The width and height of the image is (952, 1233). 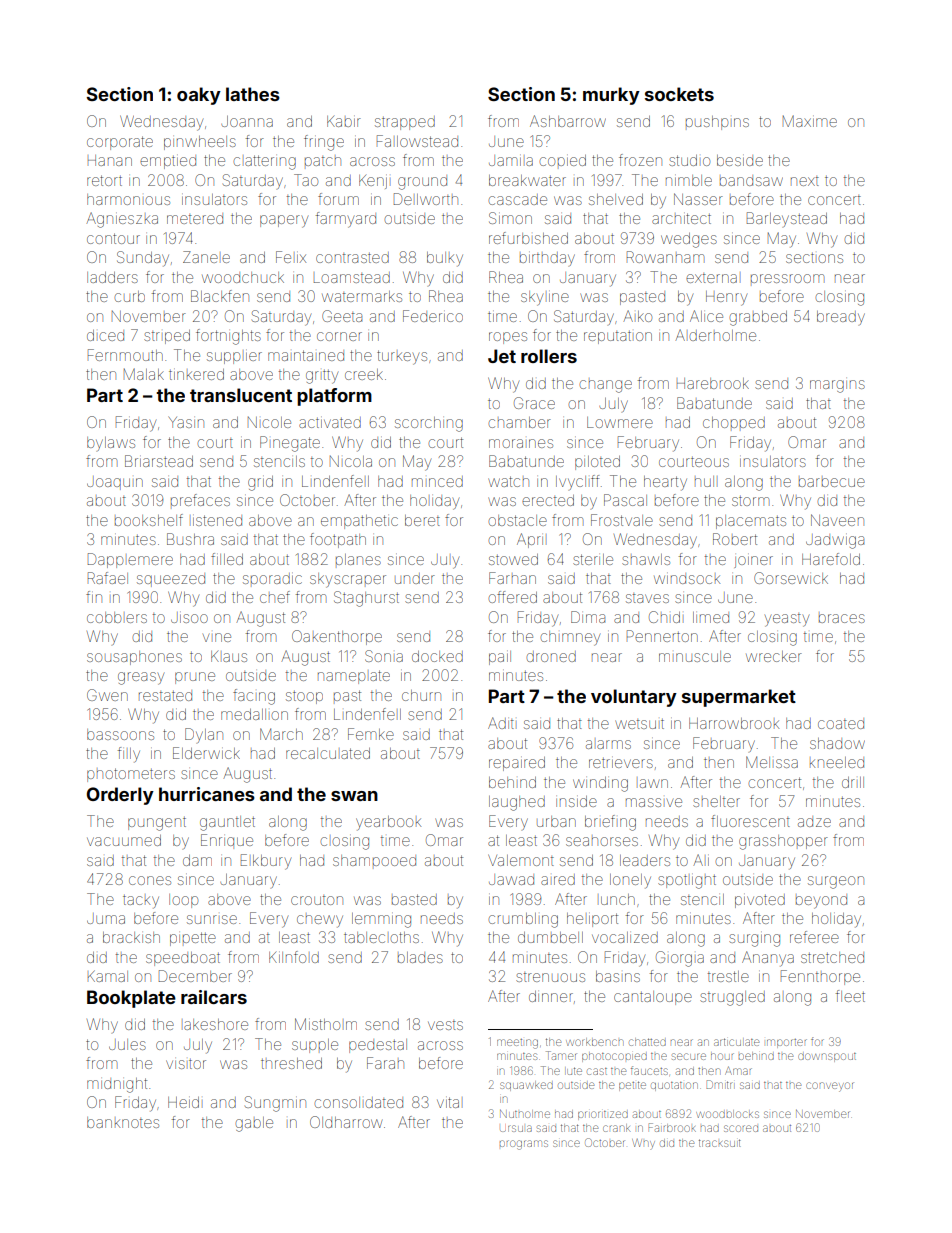 I want to click on chamber, so click(x=520, y=422).
